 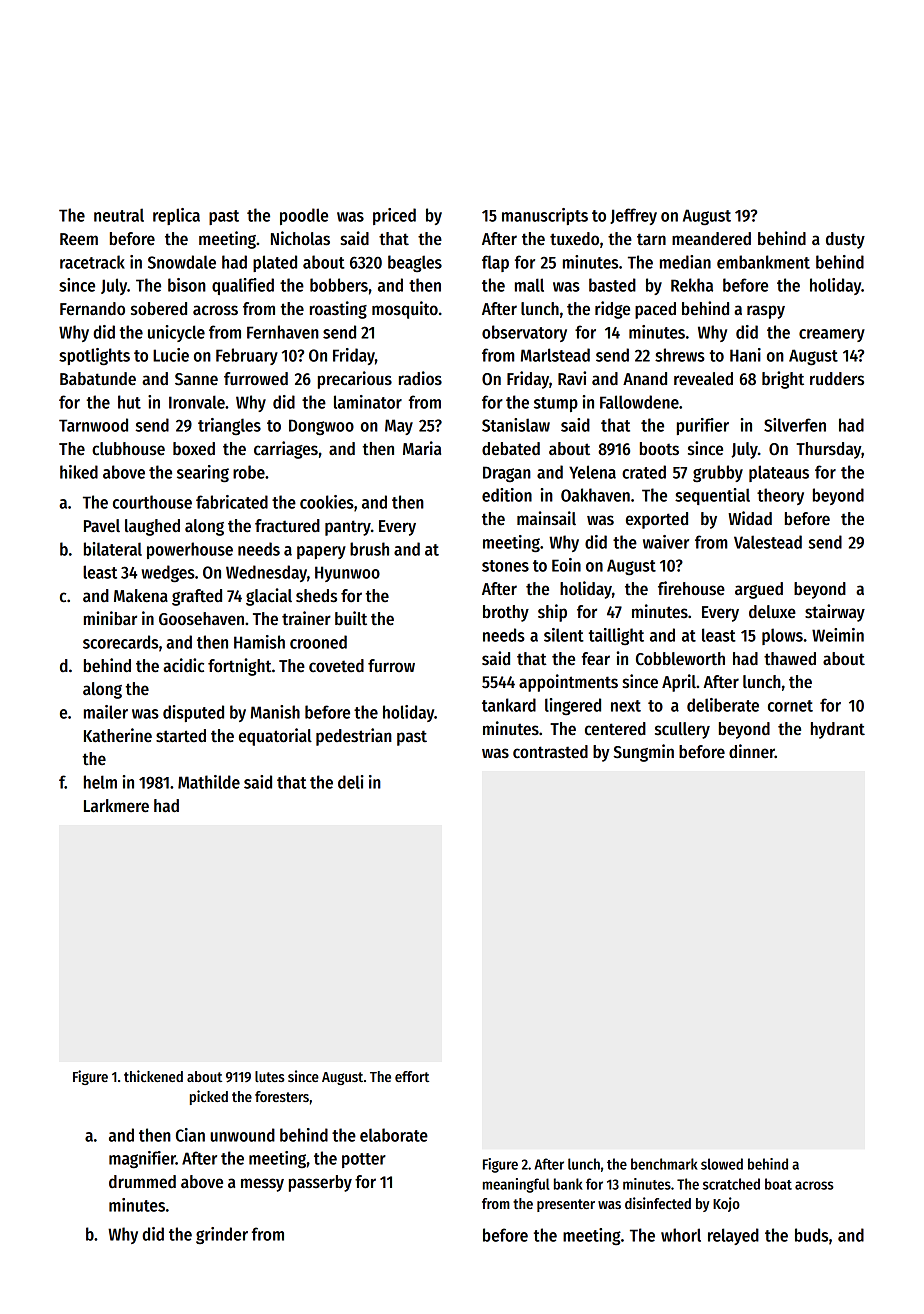 What do you see at coordinates (778, 1184) in the screenshot?
I see `boat` at bounding box center [778, 1184].
